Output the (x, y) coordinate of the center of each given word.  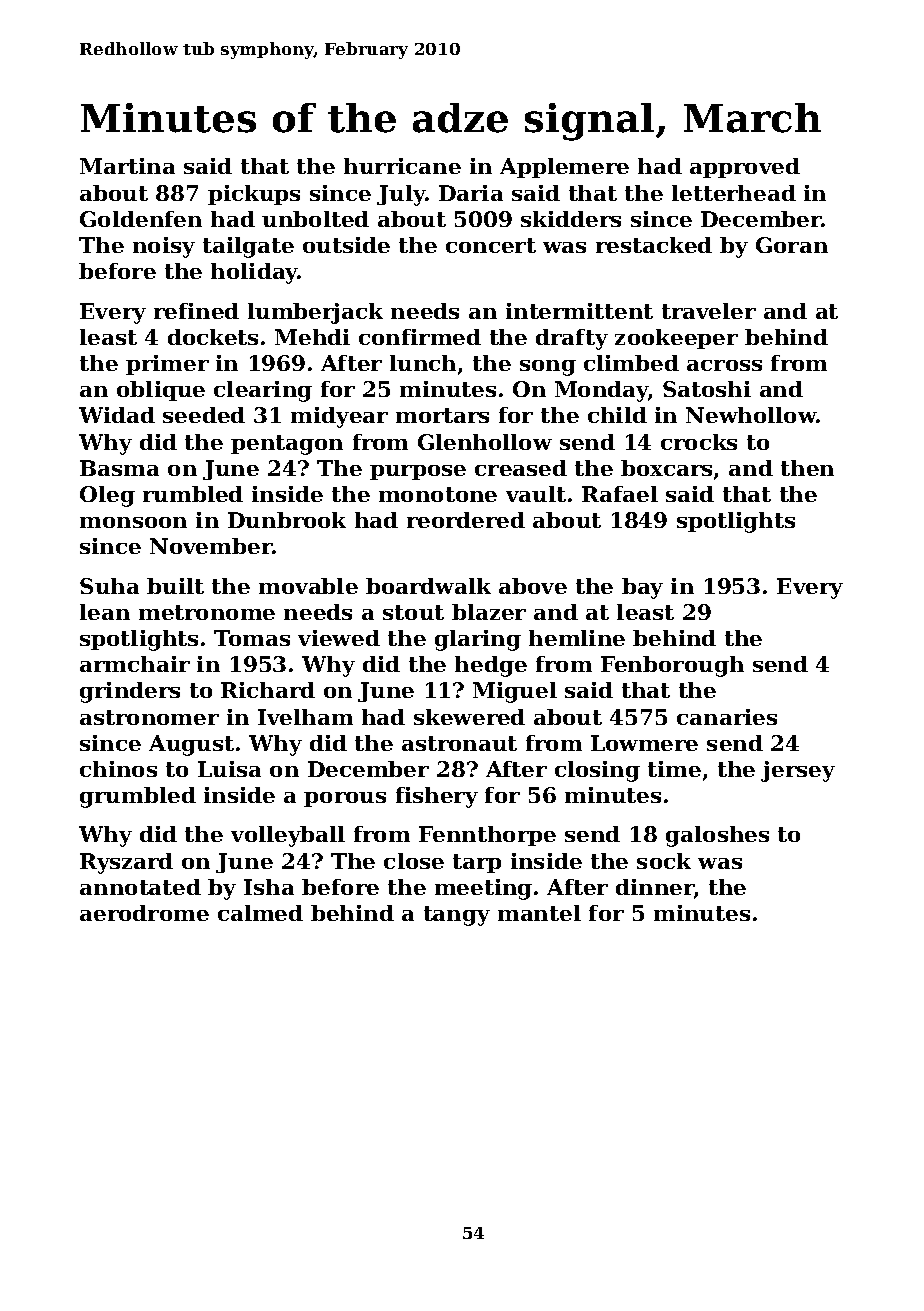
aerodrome (144, 913)
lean (105, 612)
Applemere (564, 168)
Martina (127, 166)
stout (413, 612)
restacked (654, 245)
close (414, 861)
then (807, 468)
